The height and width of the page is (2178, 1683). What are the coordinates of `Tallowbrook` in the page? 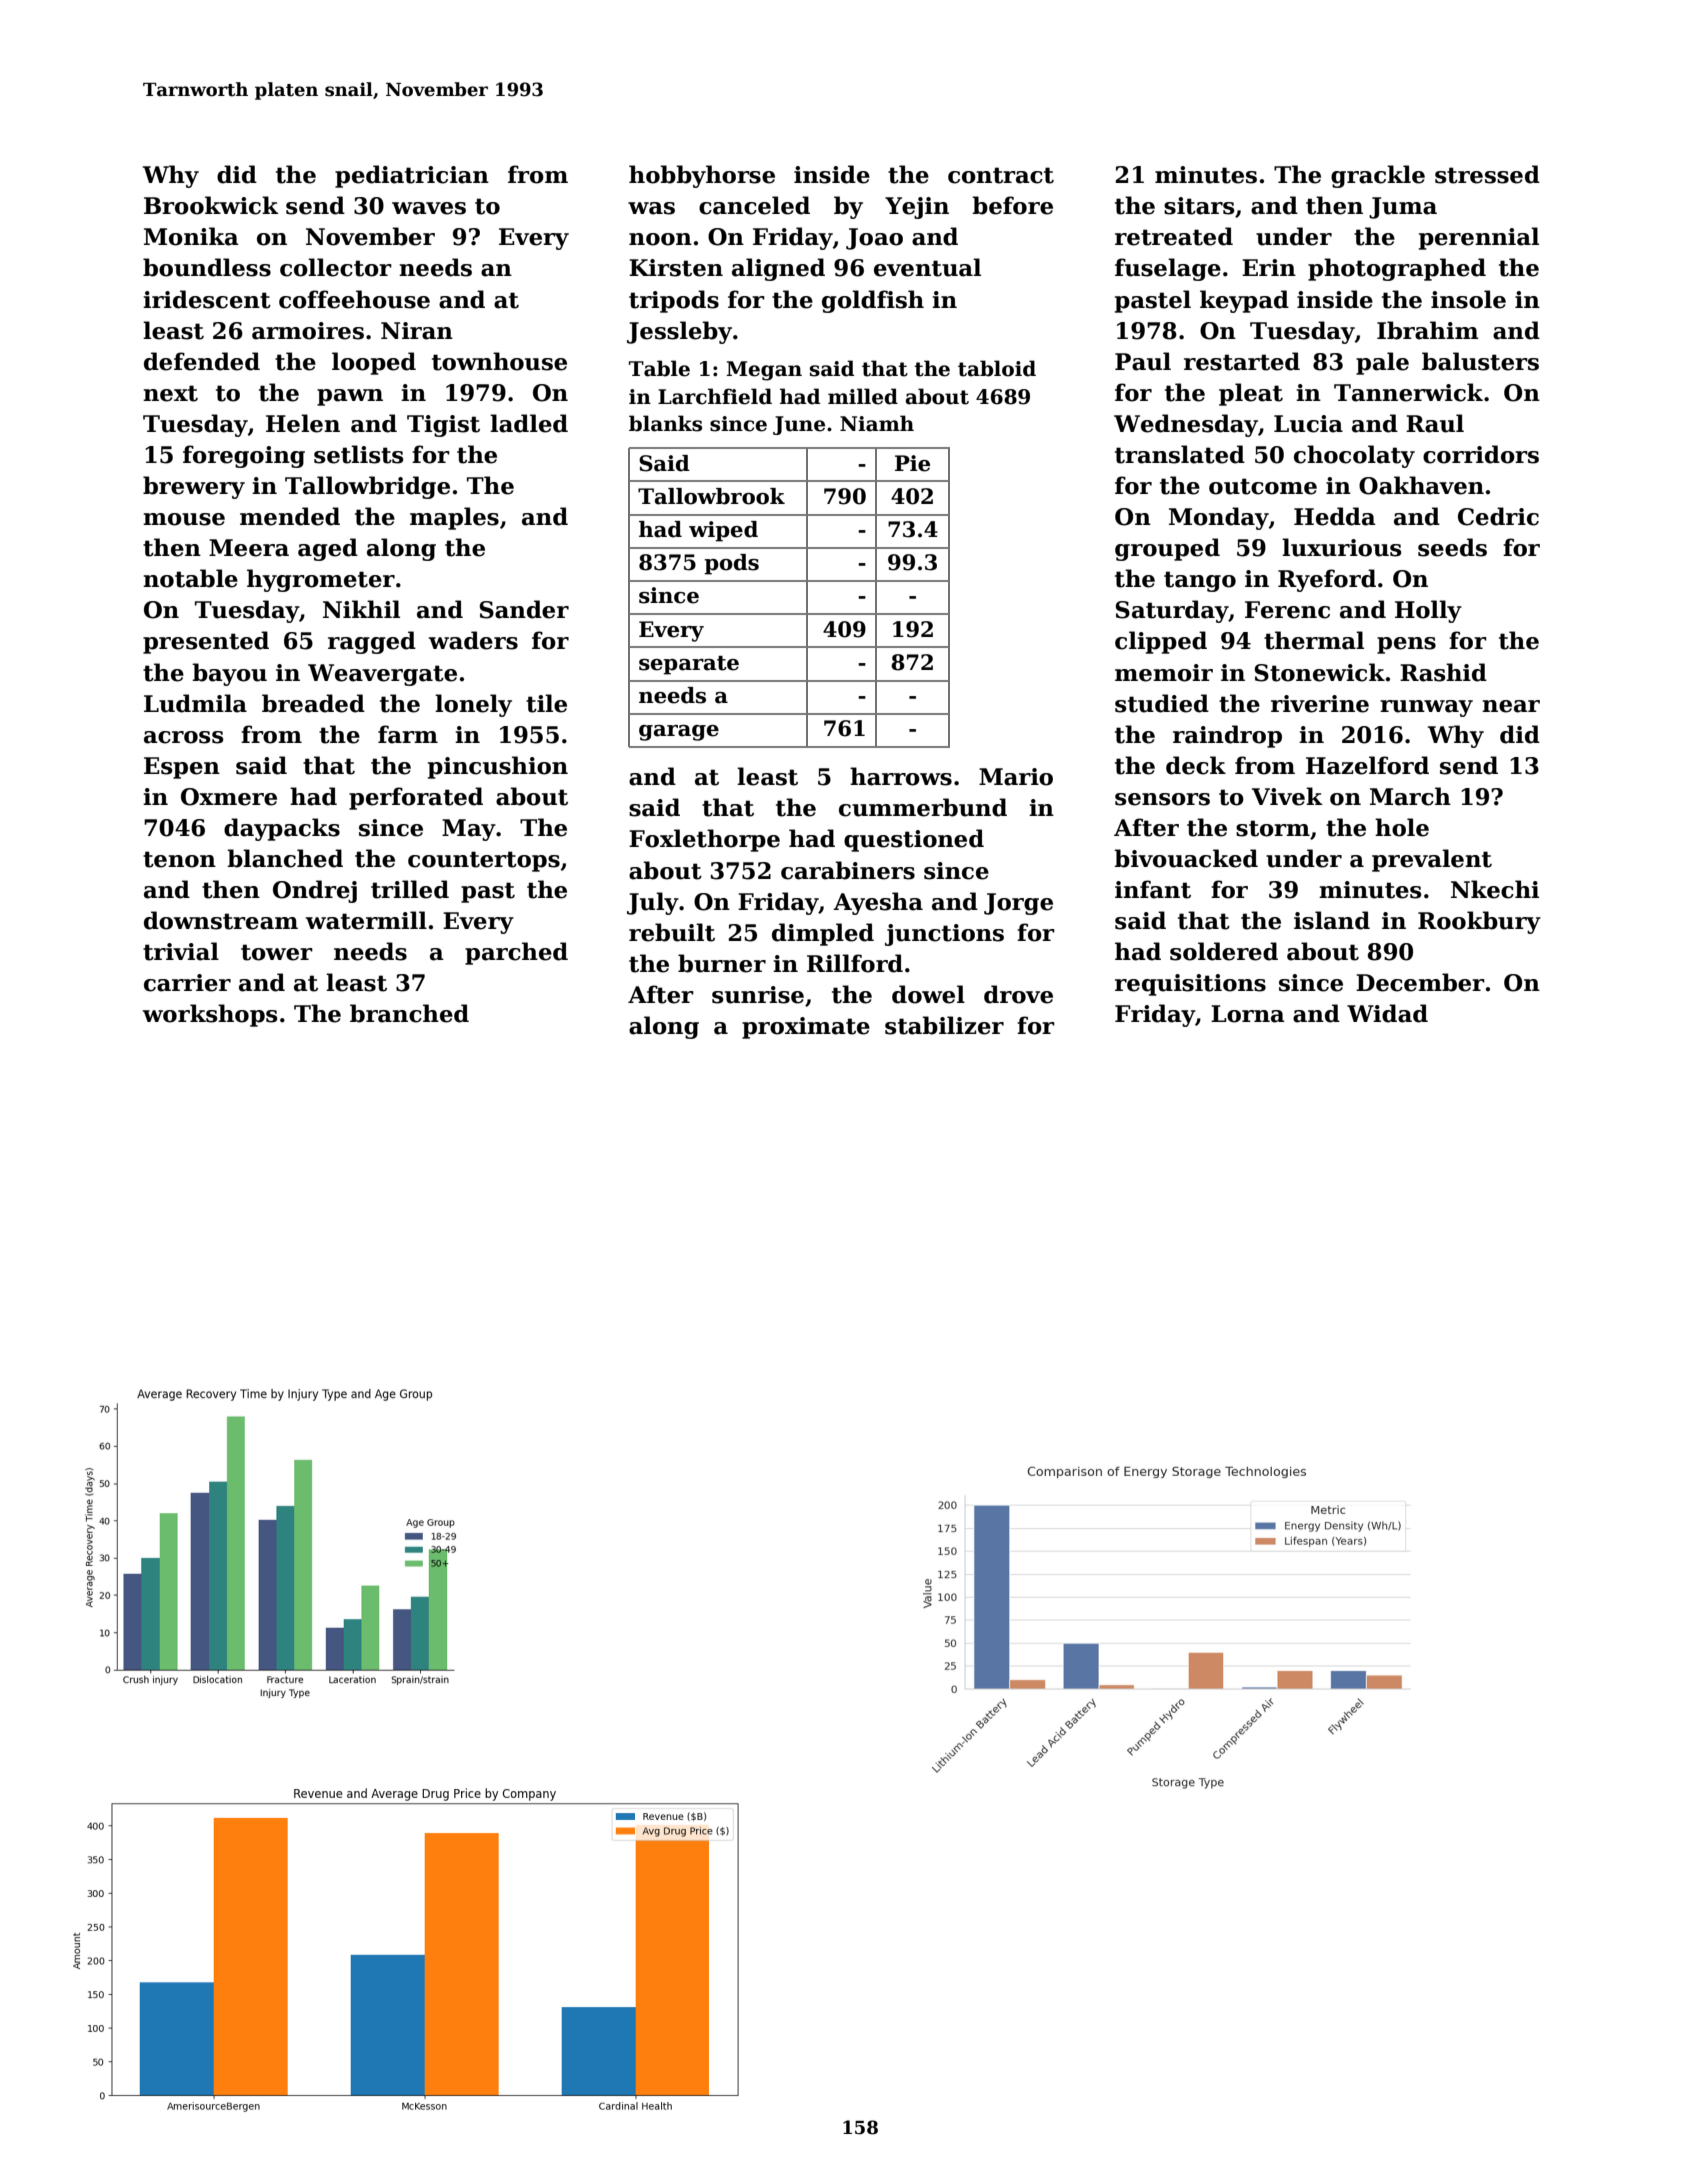 It's located at (711, 496).
